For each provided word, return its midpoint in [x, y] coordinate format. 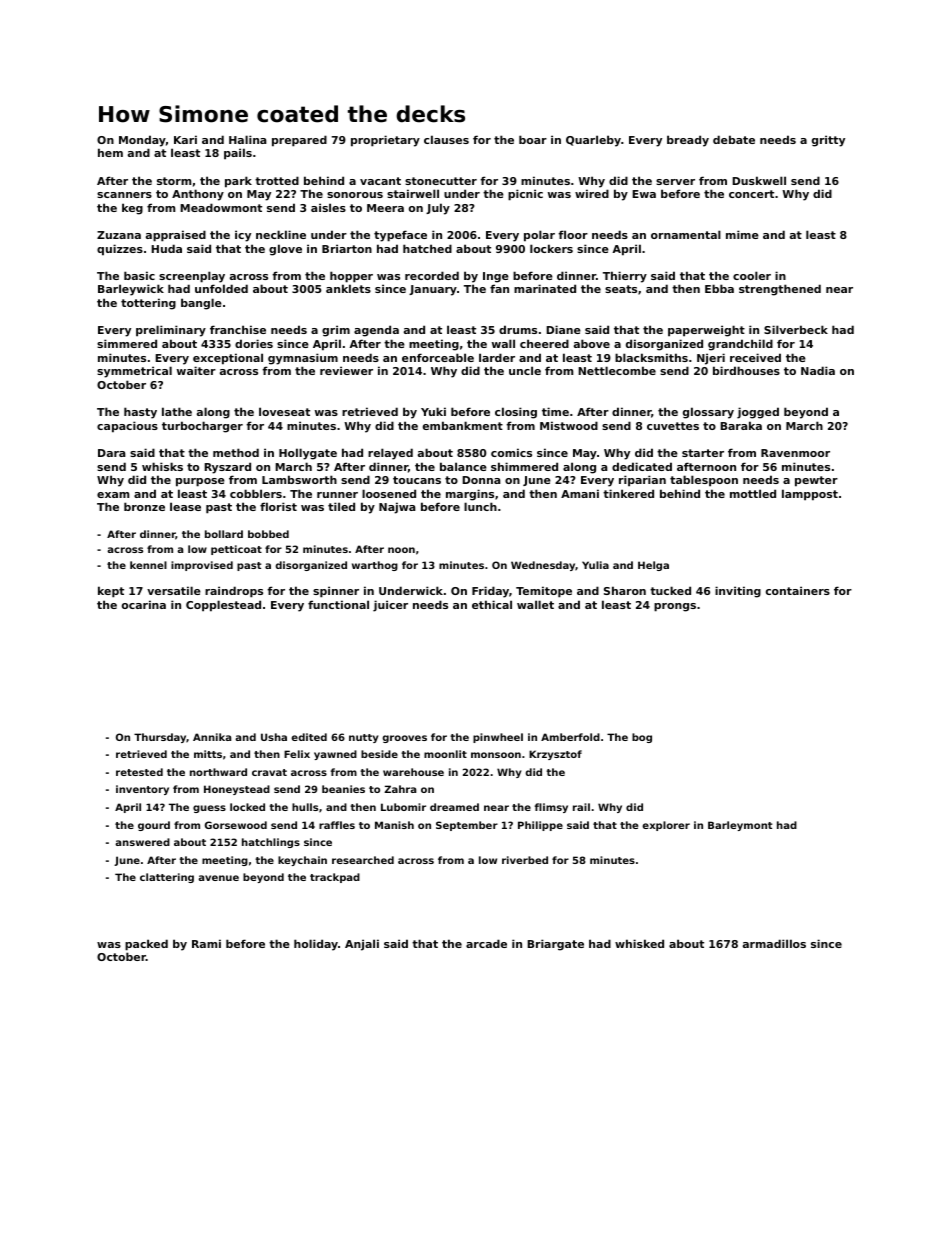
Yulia [595, 565]
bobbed [268, 534]
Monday [142, 141]
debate [734, 139]
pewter [816, 481]
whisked [639, 943]
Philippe [540, 826]
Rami [206, 943]
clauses [446, 139]
